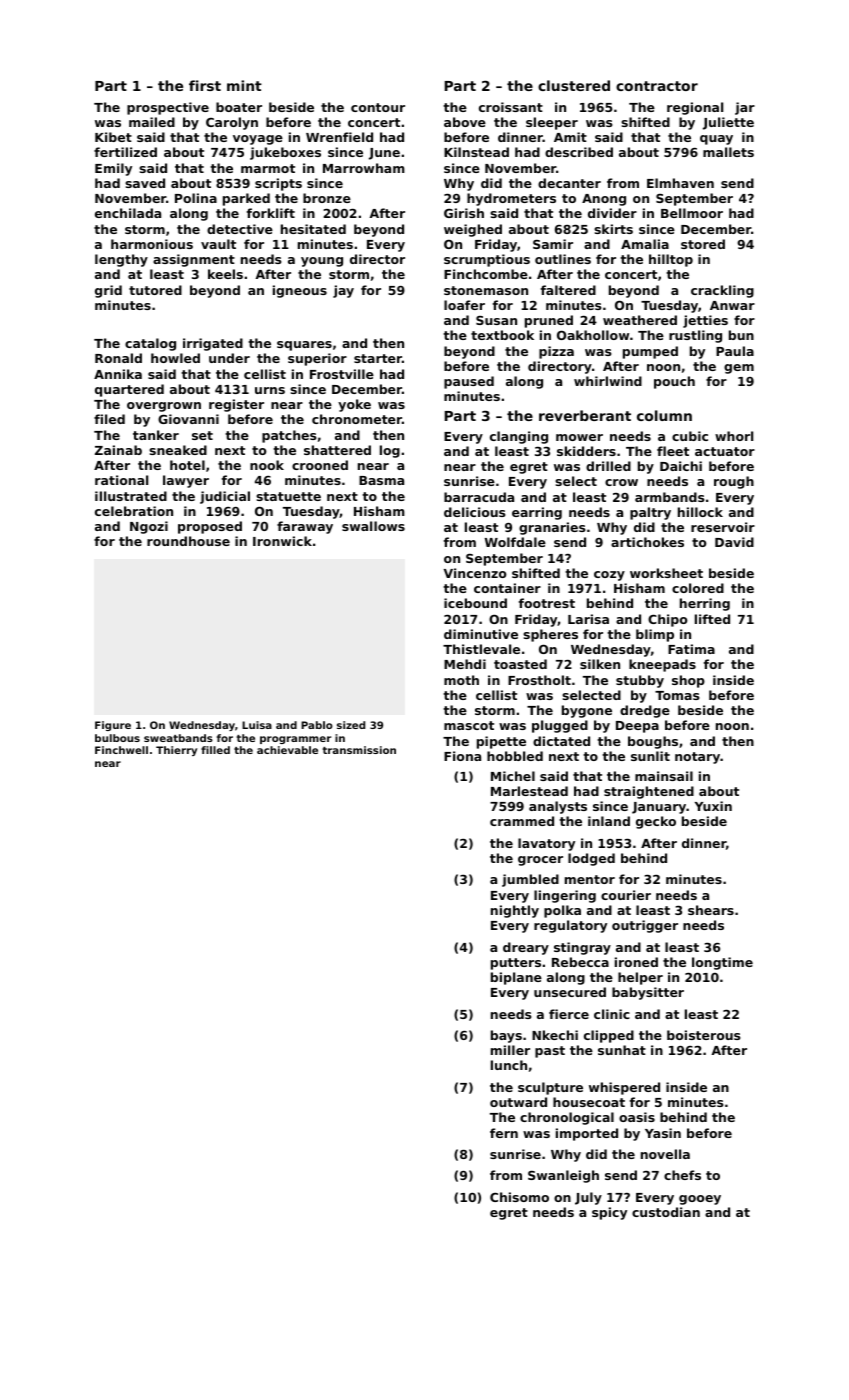 This screenshot has height=1400, width=849. I want to click on weighed, so click(473, 230).
